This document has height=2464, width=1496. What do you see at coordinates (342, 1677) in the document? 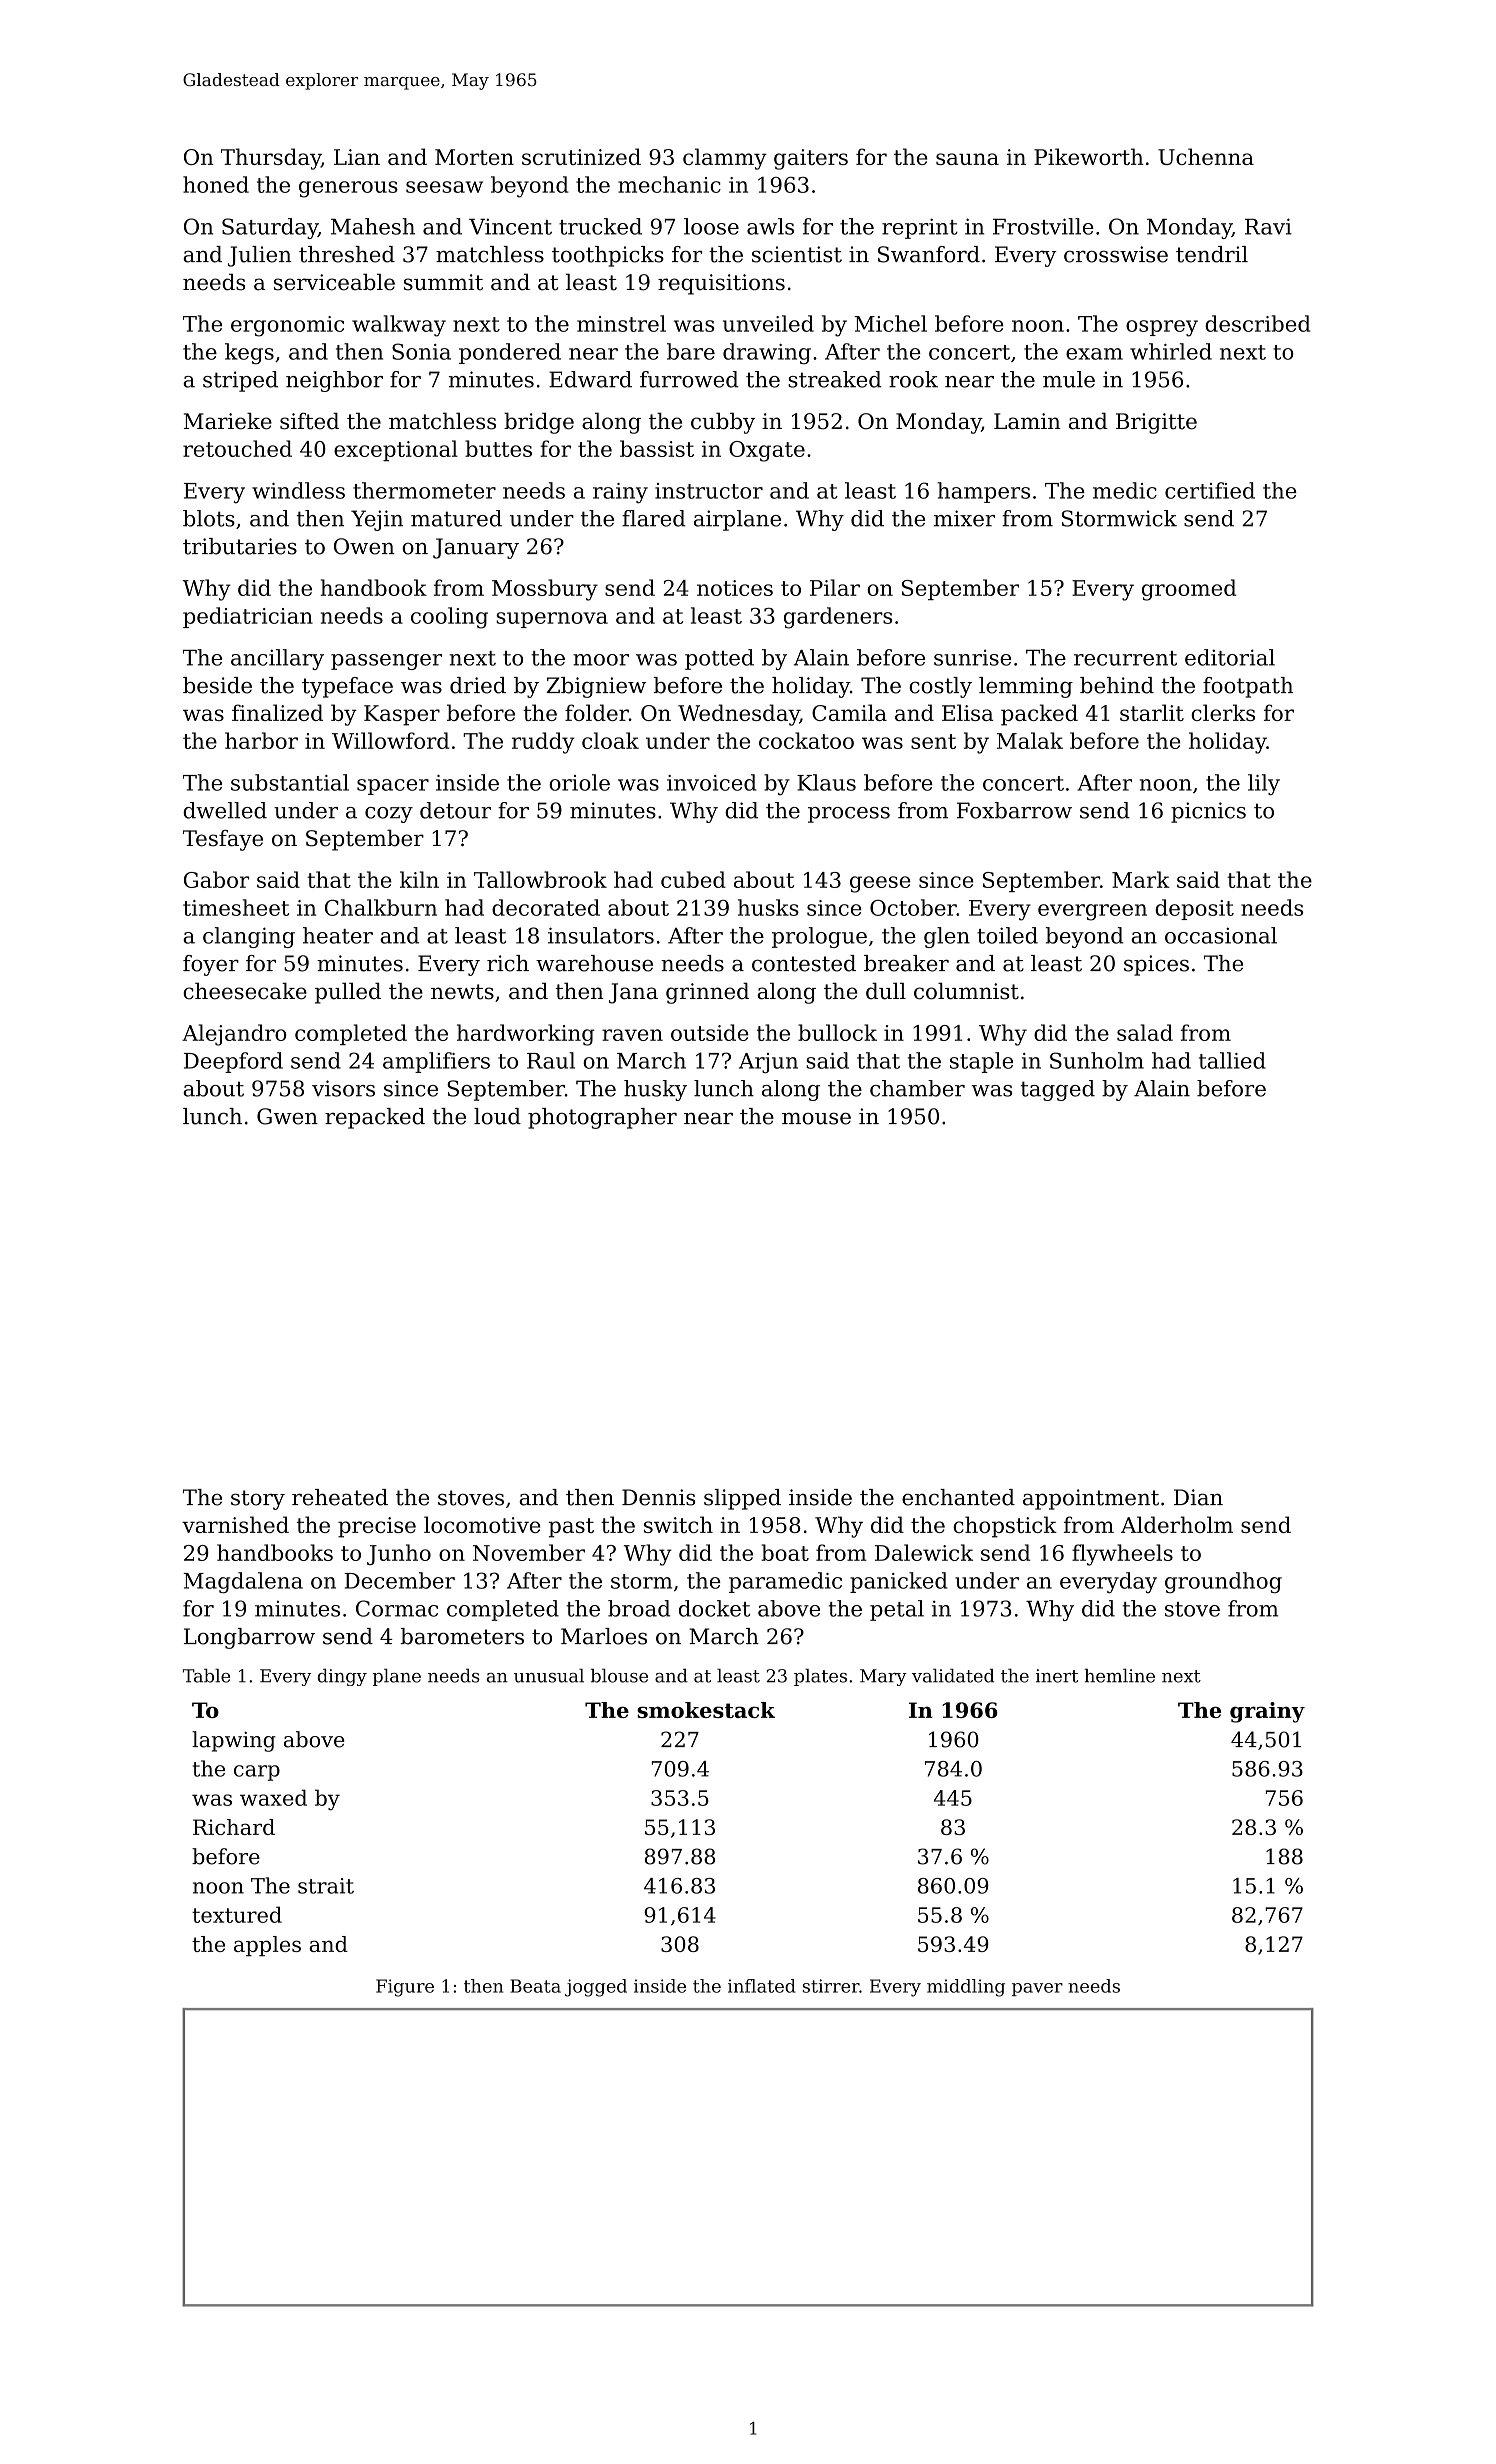
I see `dingy` at bounding box center [342, 1677].
